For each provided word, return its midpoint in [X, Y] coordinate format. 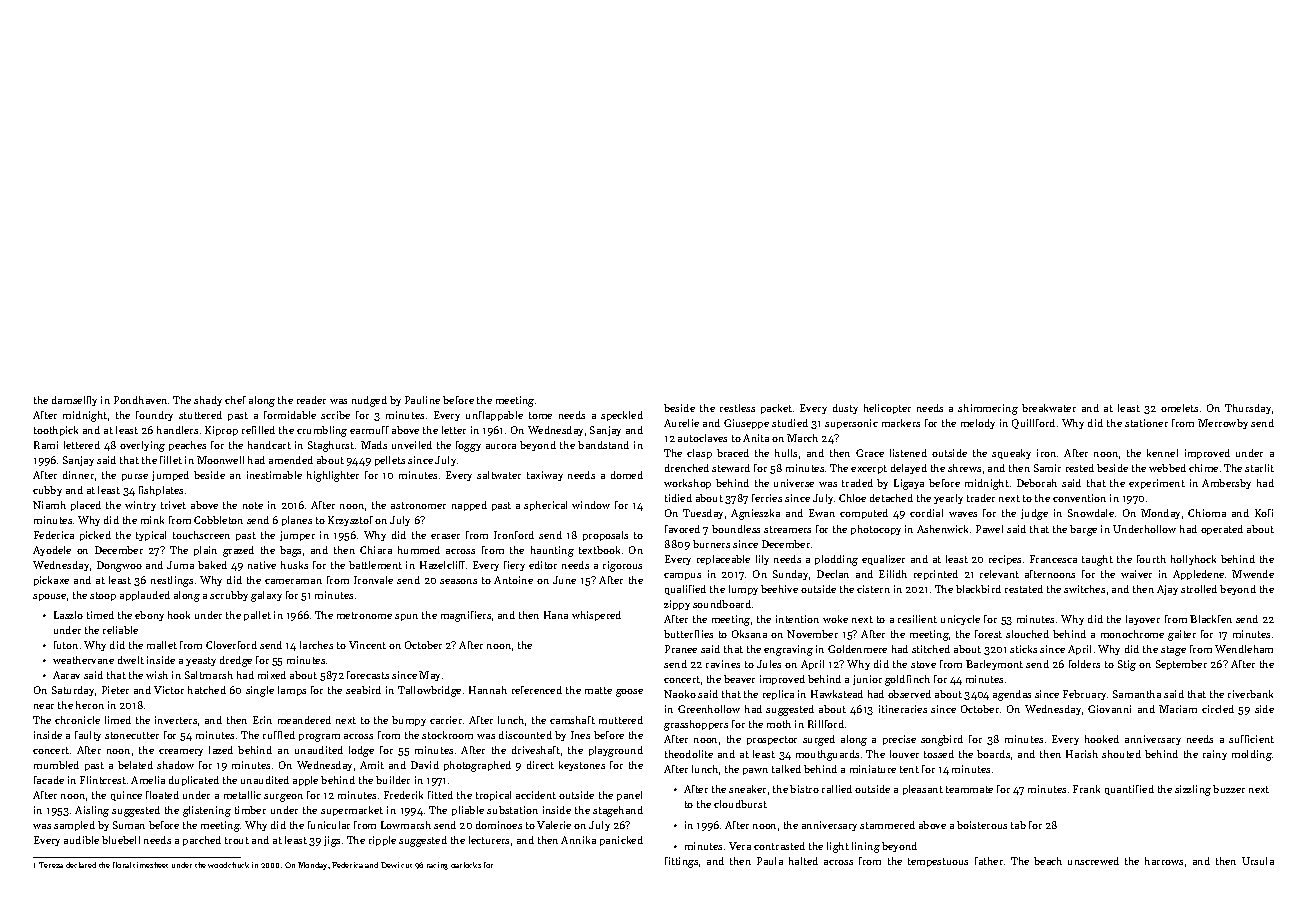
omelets [1179, 408]
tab [1018, 825]
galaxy [266, 596]
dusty [845, 409]
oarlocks [466, 865]
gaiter [1182, 635]
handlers [177, 430]
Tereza [51, 865]
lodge [361, 751]
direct [540, 765]
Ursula [1258, 861]
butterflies [688, 634]
